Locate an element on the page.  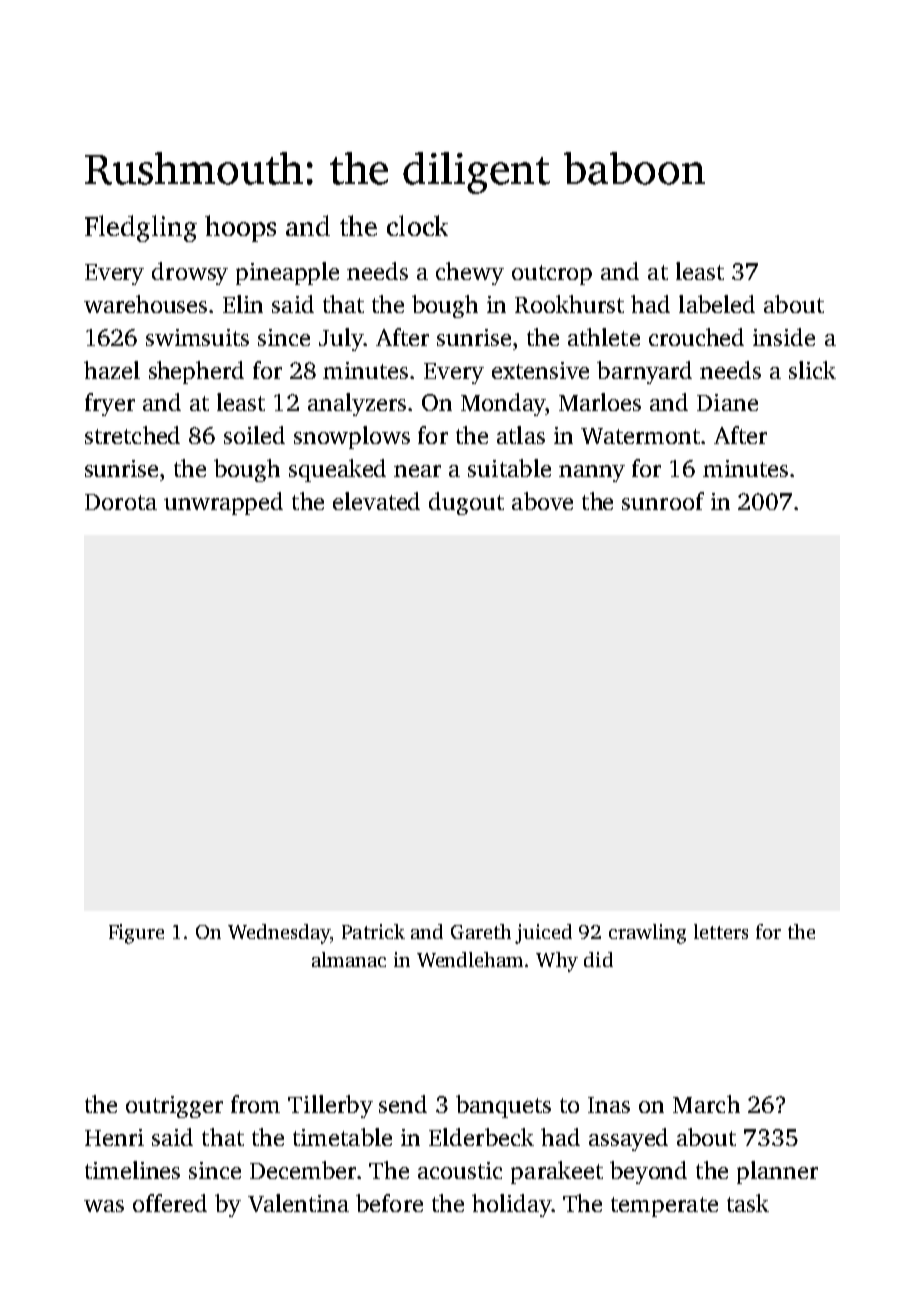
almanac is located at coordinates (349, 959).
